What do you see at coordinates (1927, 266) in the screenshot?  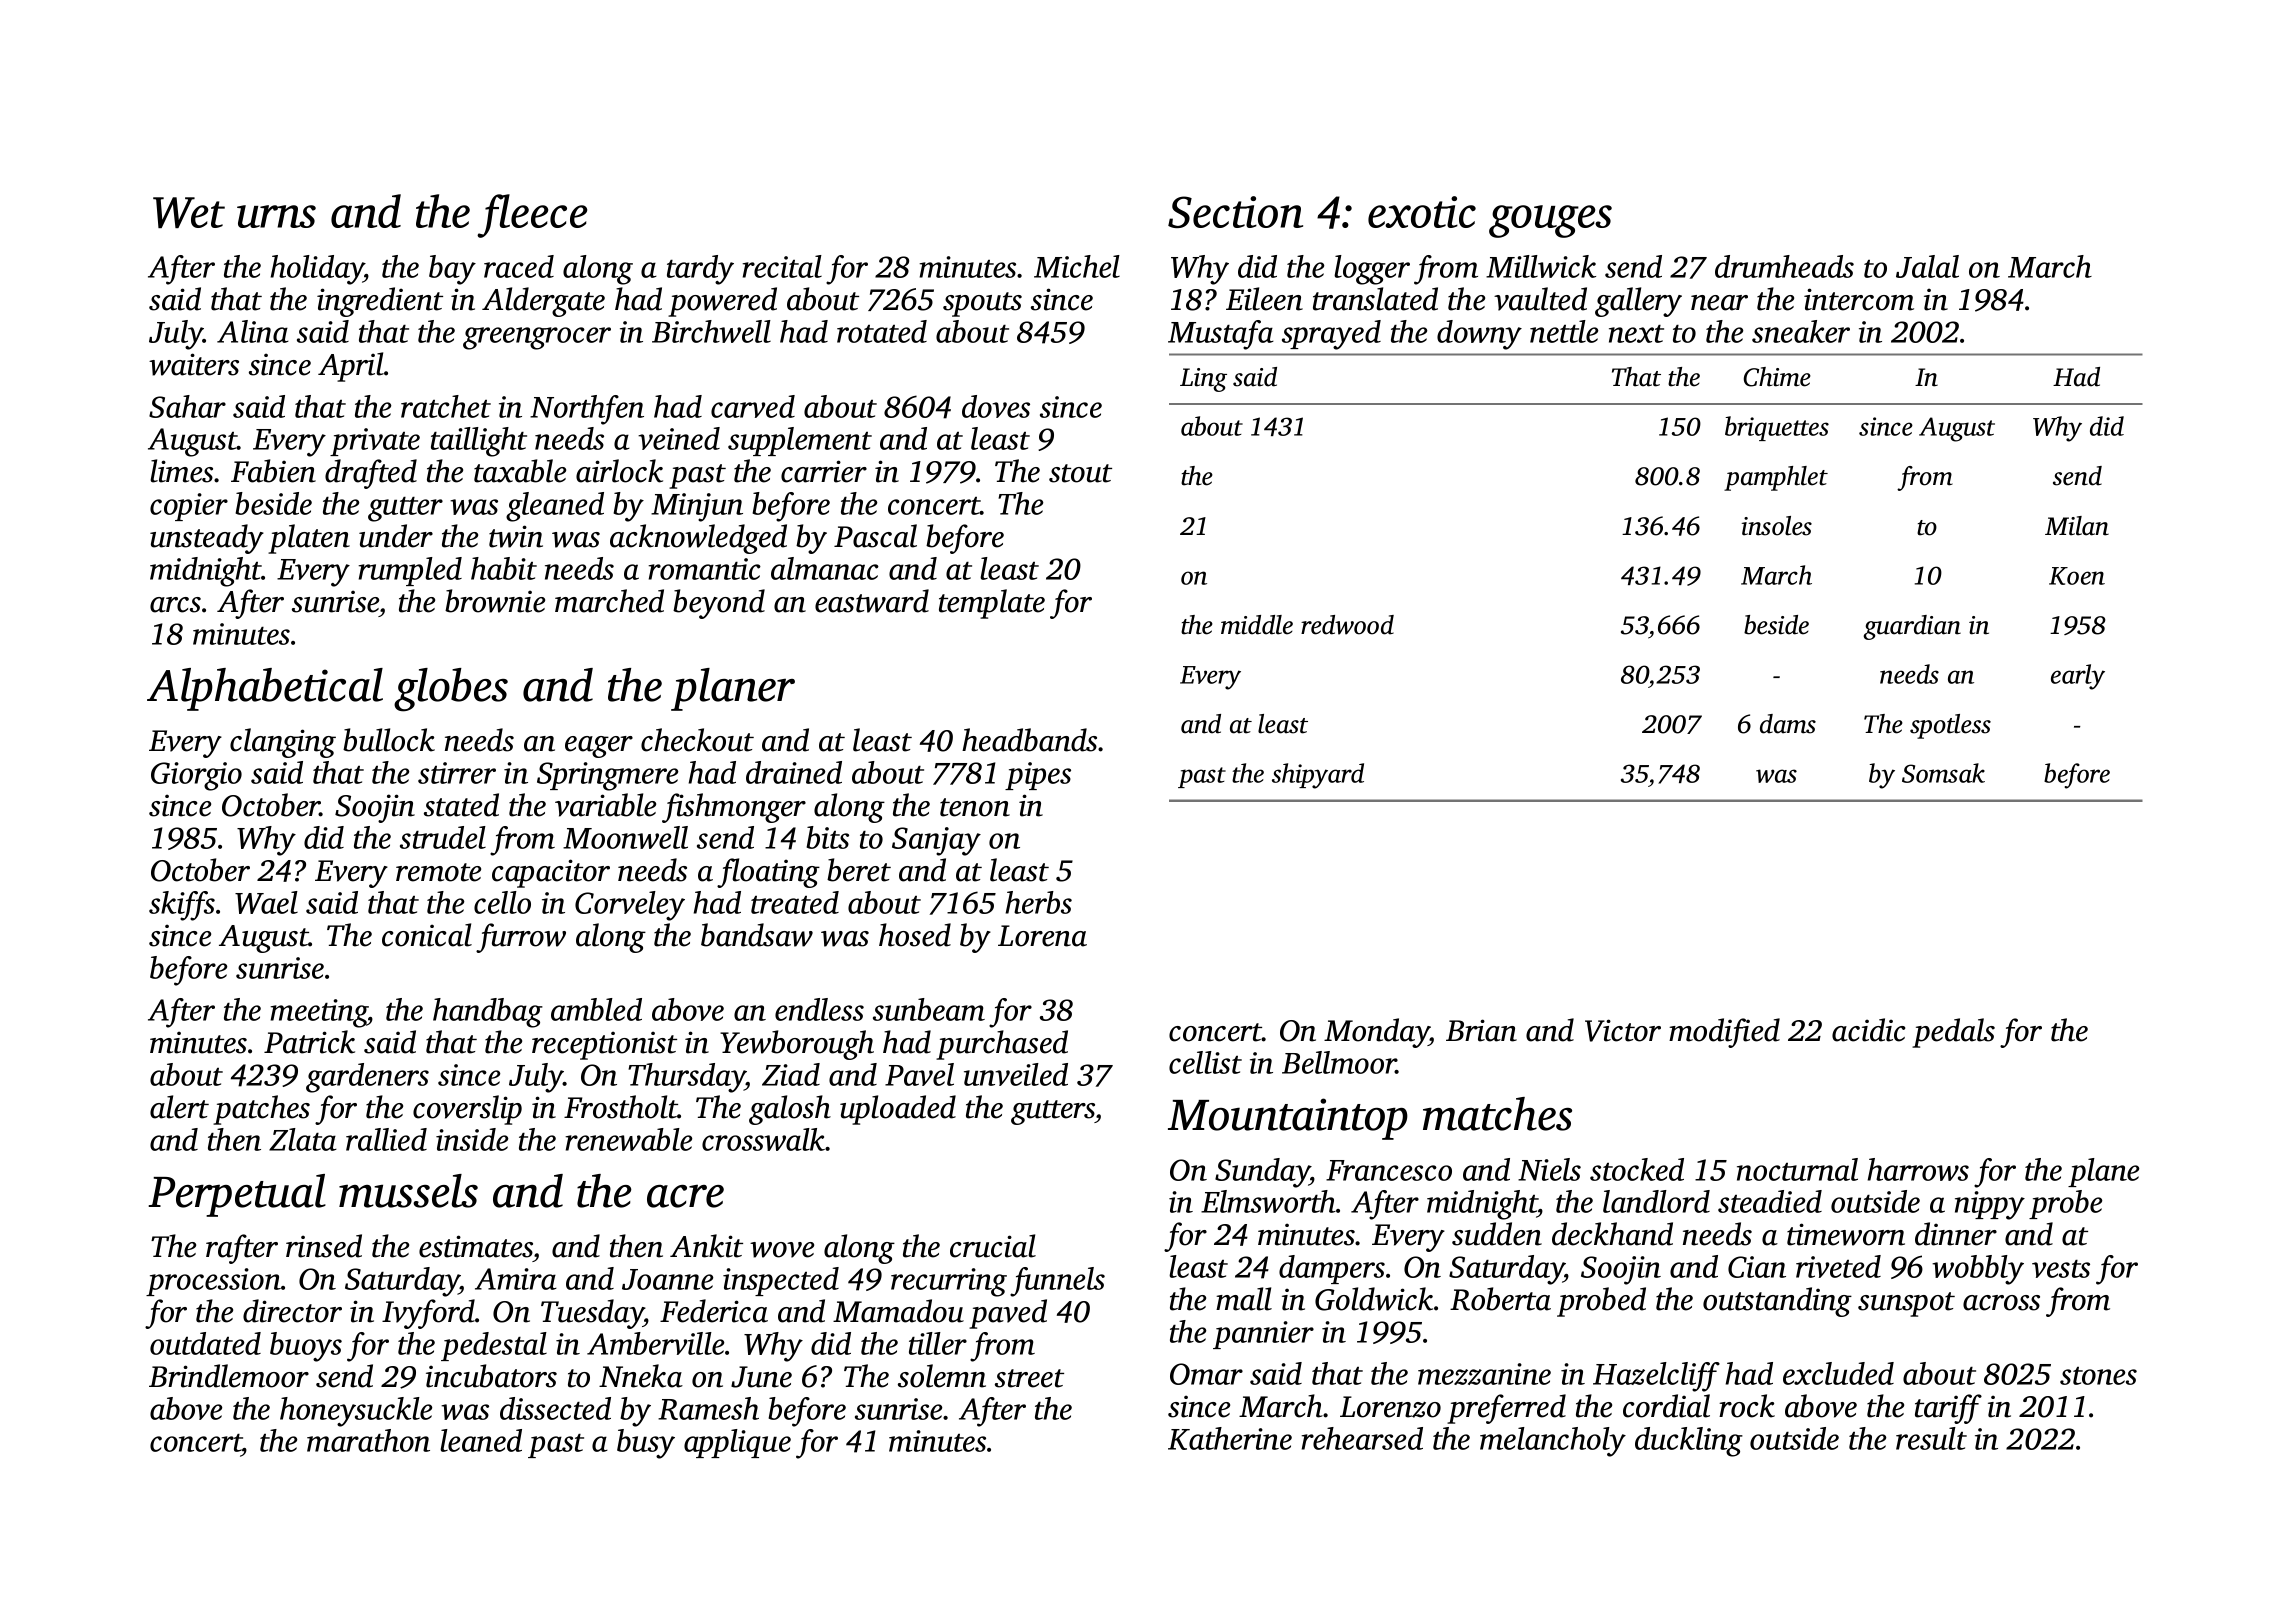 I see `Jalal` at bounding box center [1927, 266].
